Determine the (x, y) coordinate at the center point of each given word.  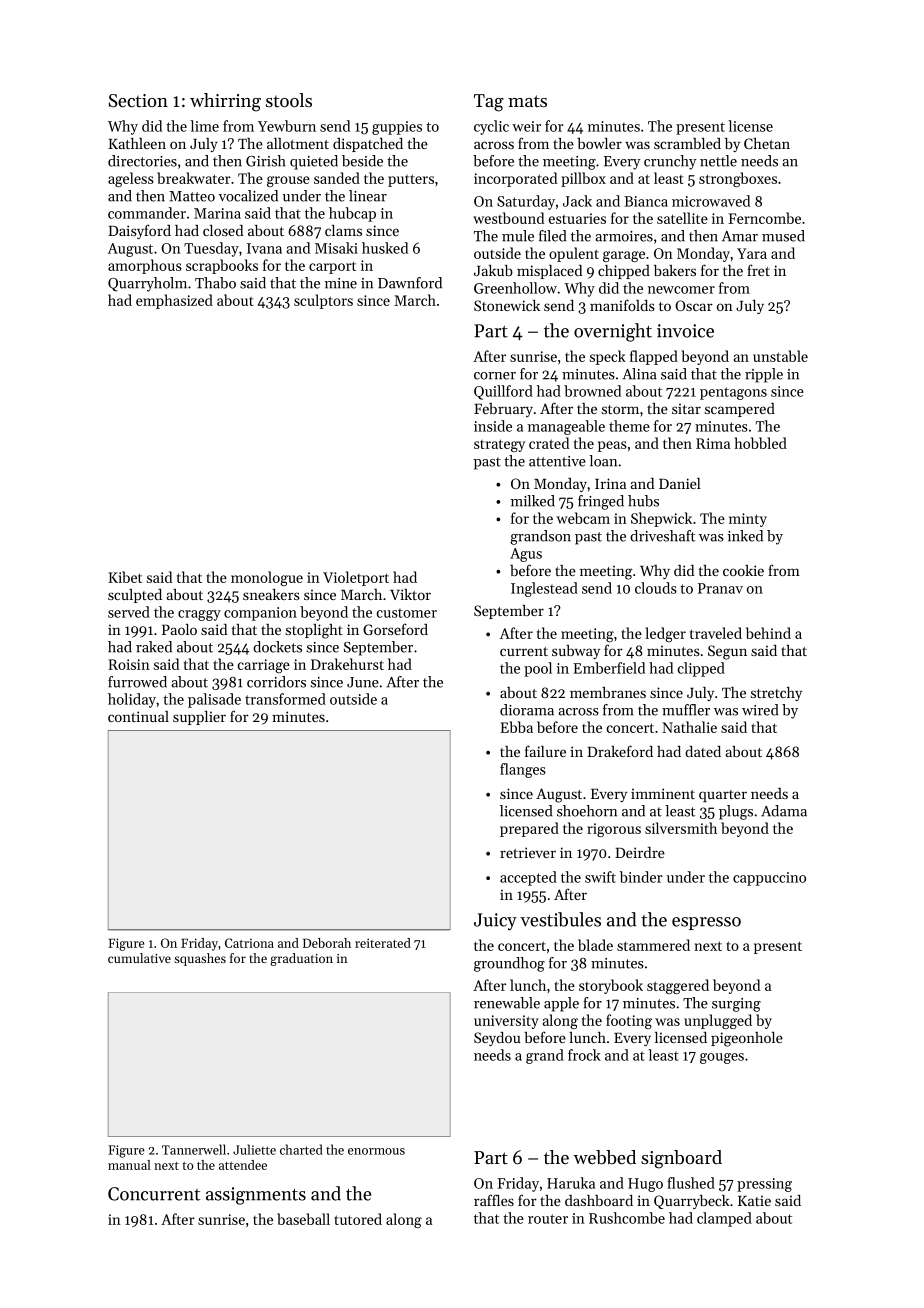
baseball (303, 1219)
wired (760, 710)
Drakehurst (347, 664)
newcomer (681, 290)
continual (138, 716)
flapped (654, 357)
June (363, 682)
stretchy (776, 694)
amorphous (145, 266)
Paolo (179, 629)
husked (385, 248)
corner (495, 376)
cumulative (139, 958)
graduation (301, 959)
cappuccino (769, 879)
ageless (131, 179)
